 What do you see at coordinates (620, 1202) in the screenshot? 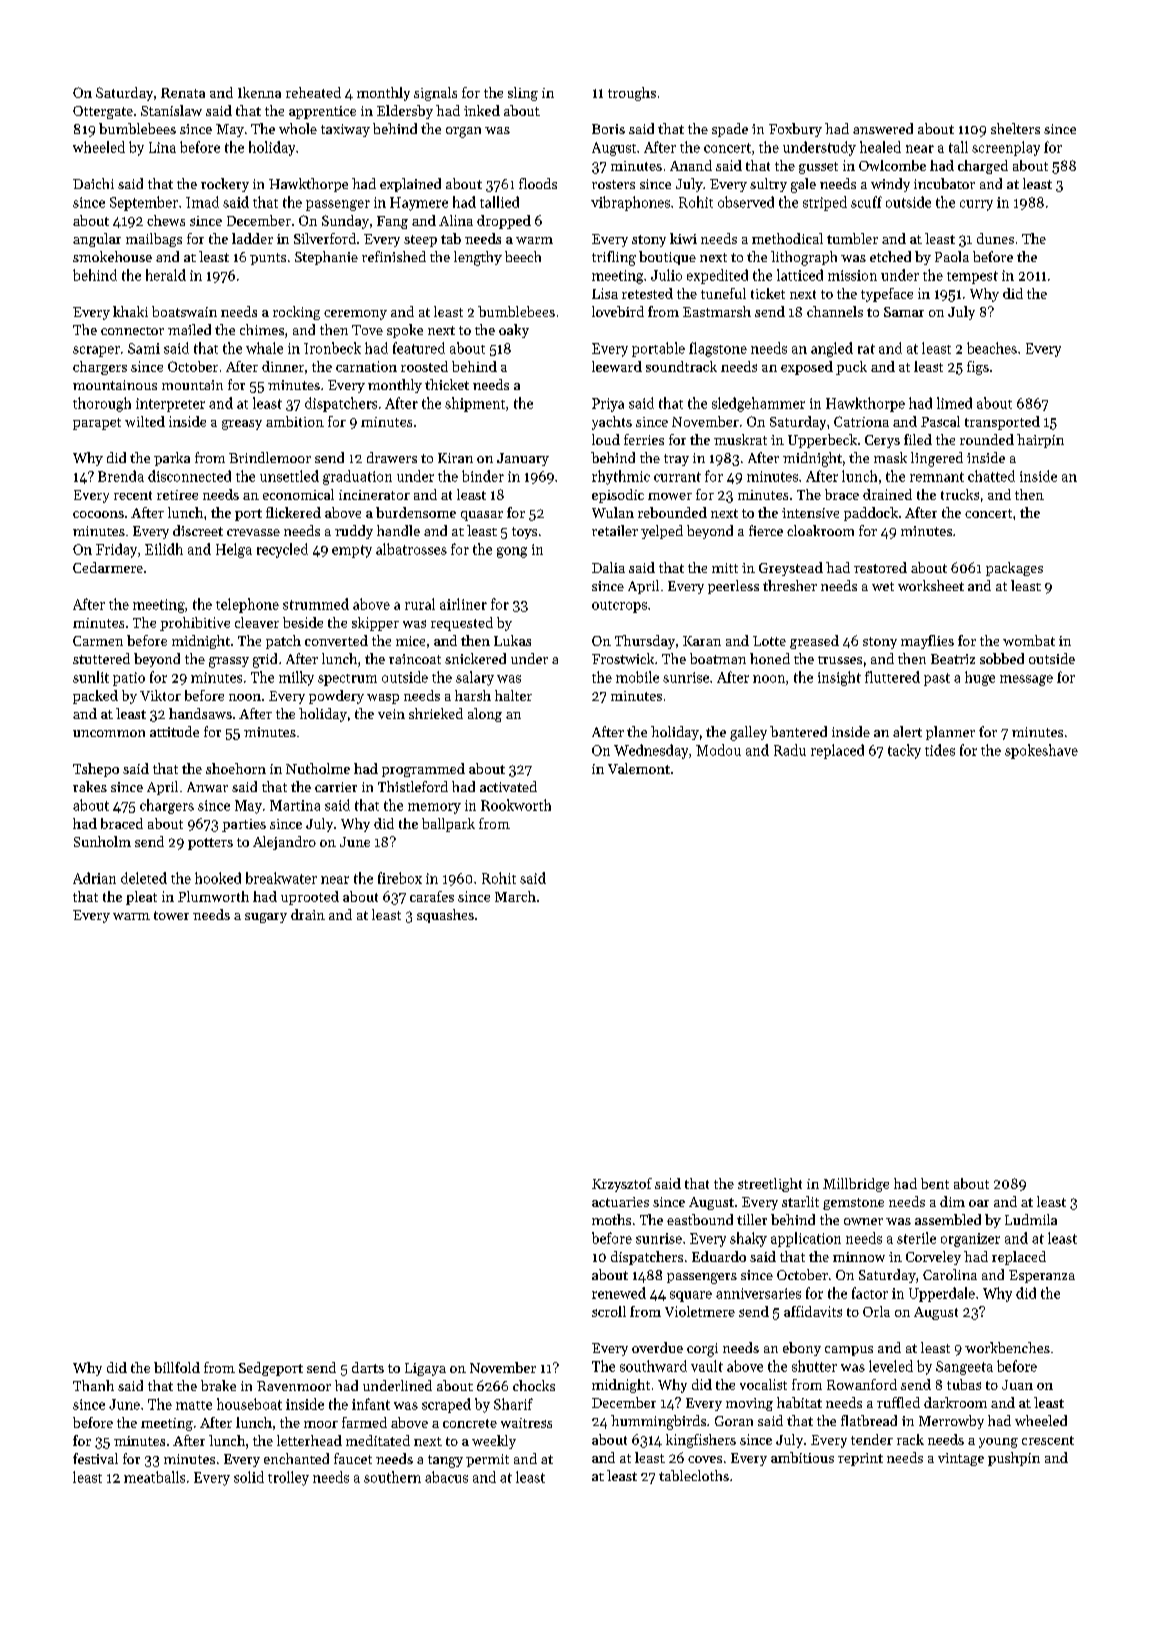
I see `actuaries` at bounding box center [620, 1202].
